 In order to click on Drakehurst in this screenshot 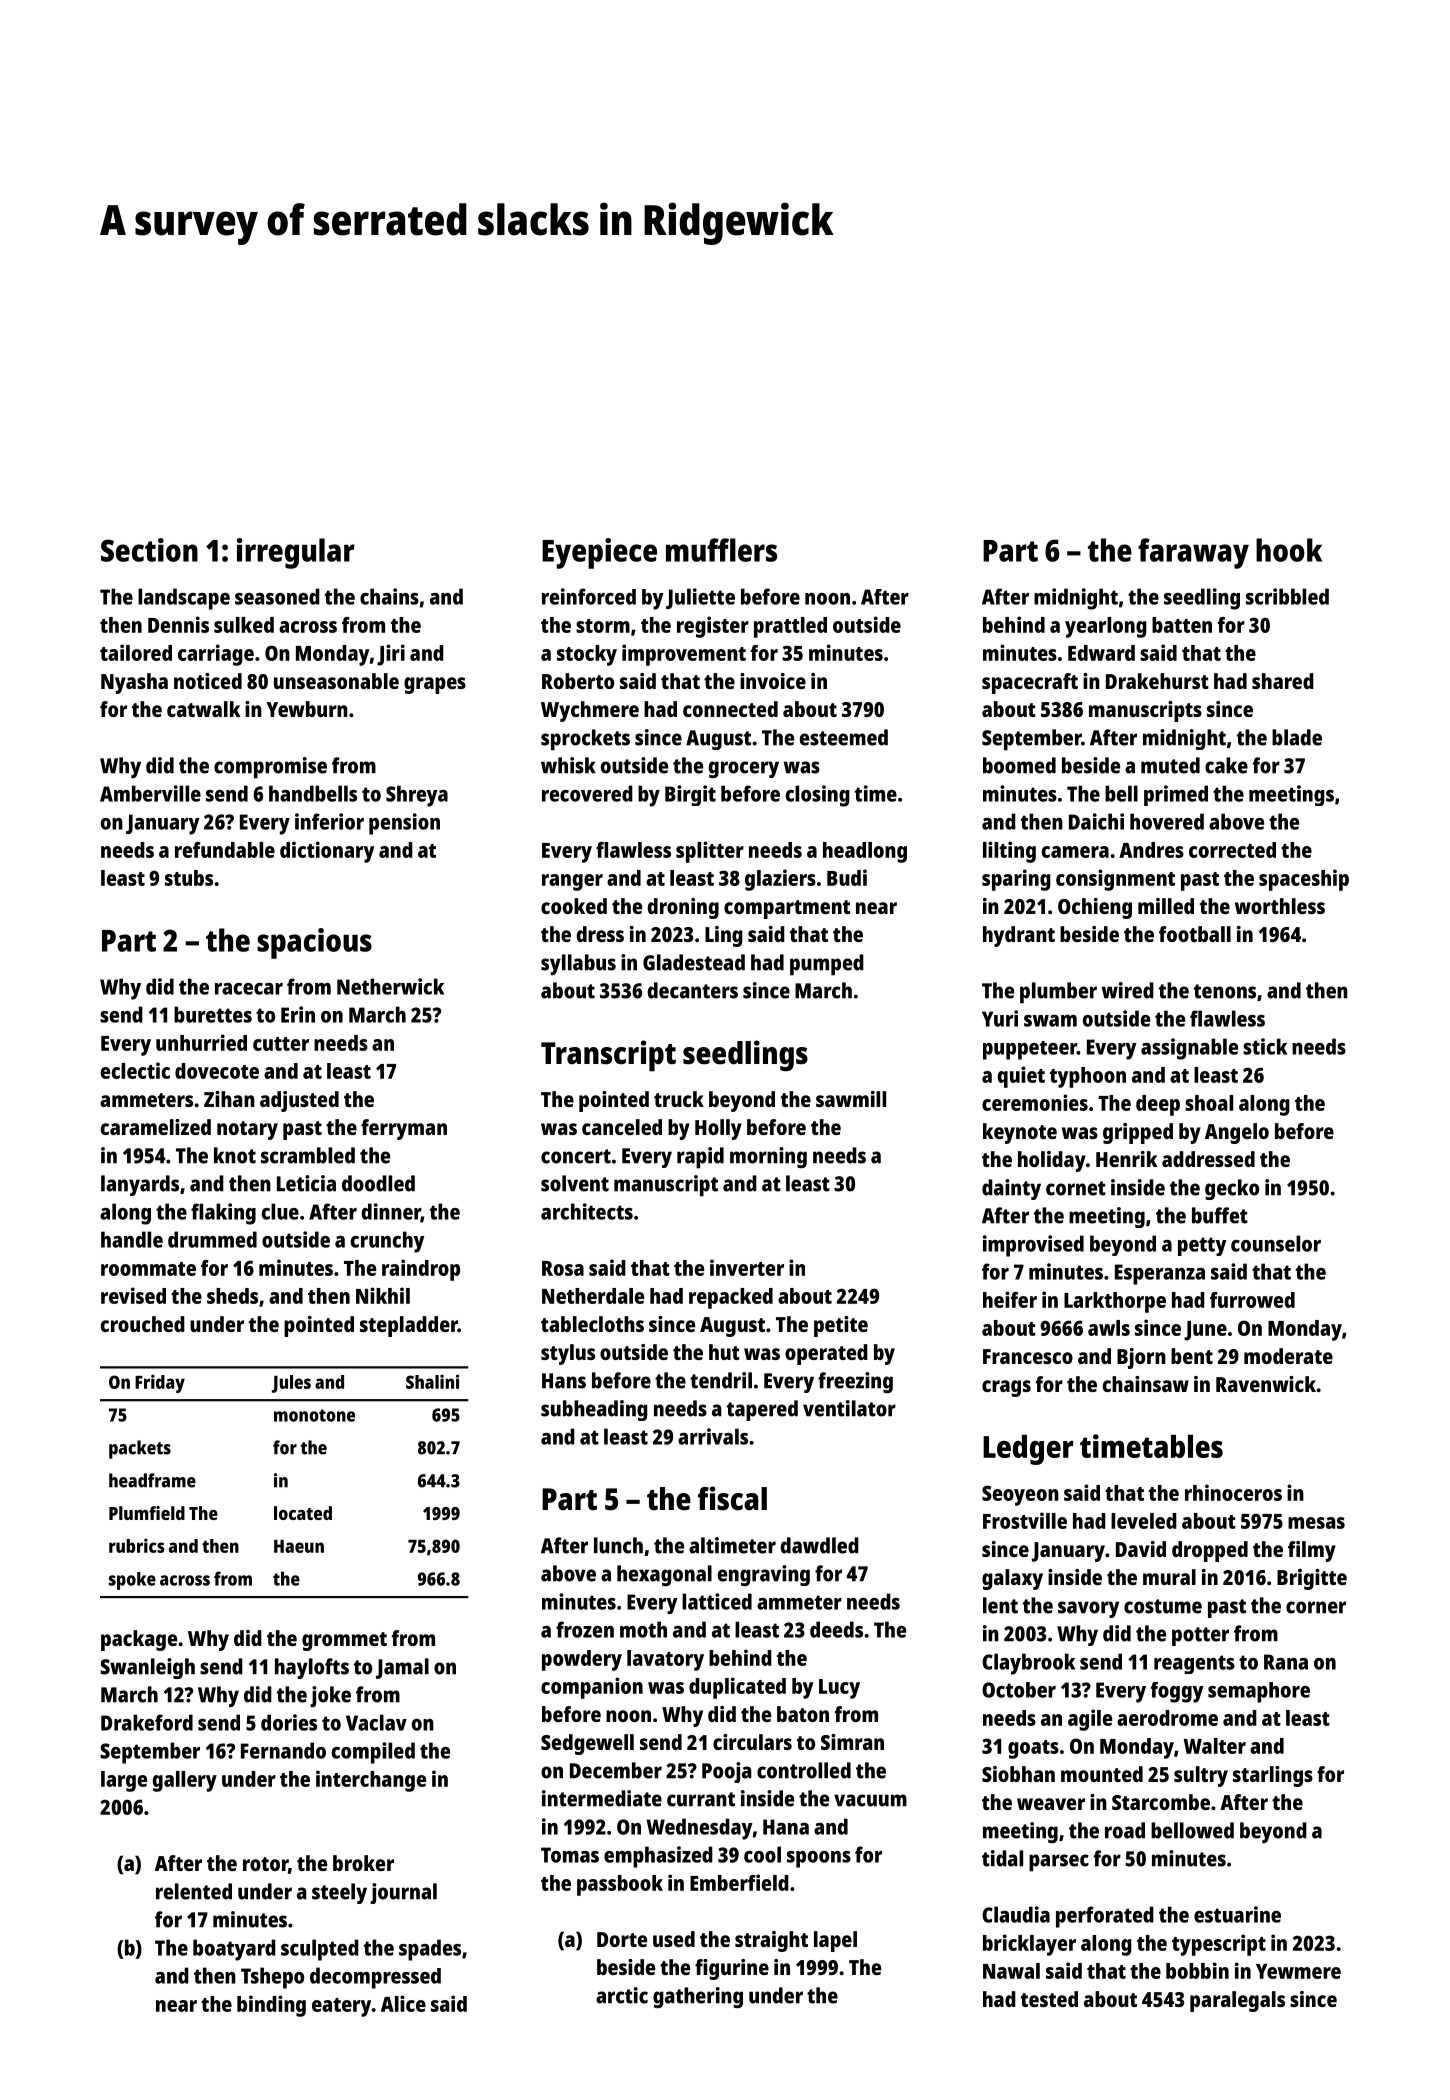, I will do `click(1157, 681)`.
